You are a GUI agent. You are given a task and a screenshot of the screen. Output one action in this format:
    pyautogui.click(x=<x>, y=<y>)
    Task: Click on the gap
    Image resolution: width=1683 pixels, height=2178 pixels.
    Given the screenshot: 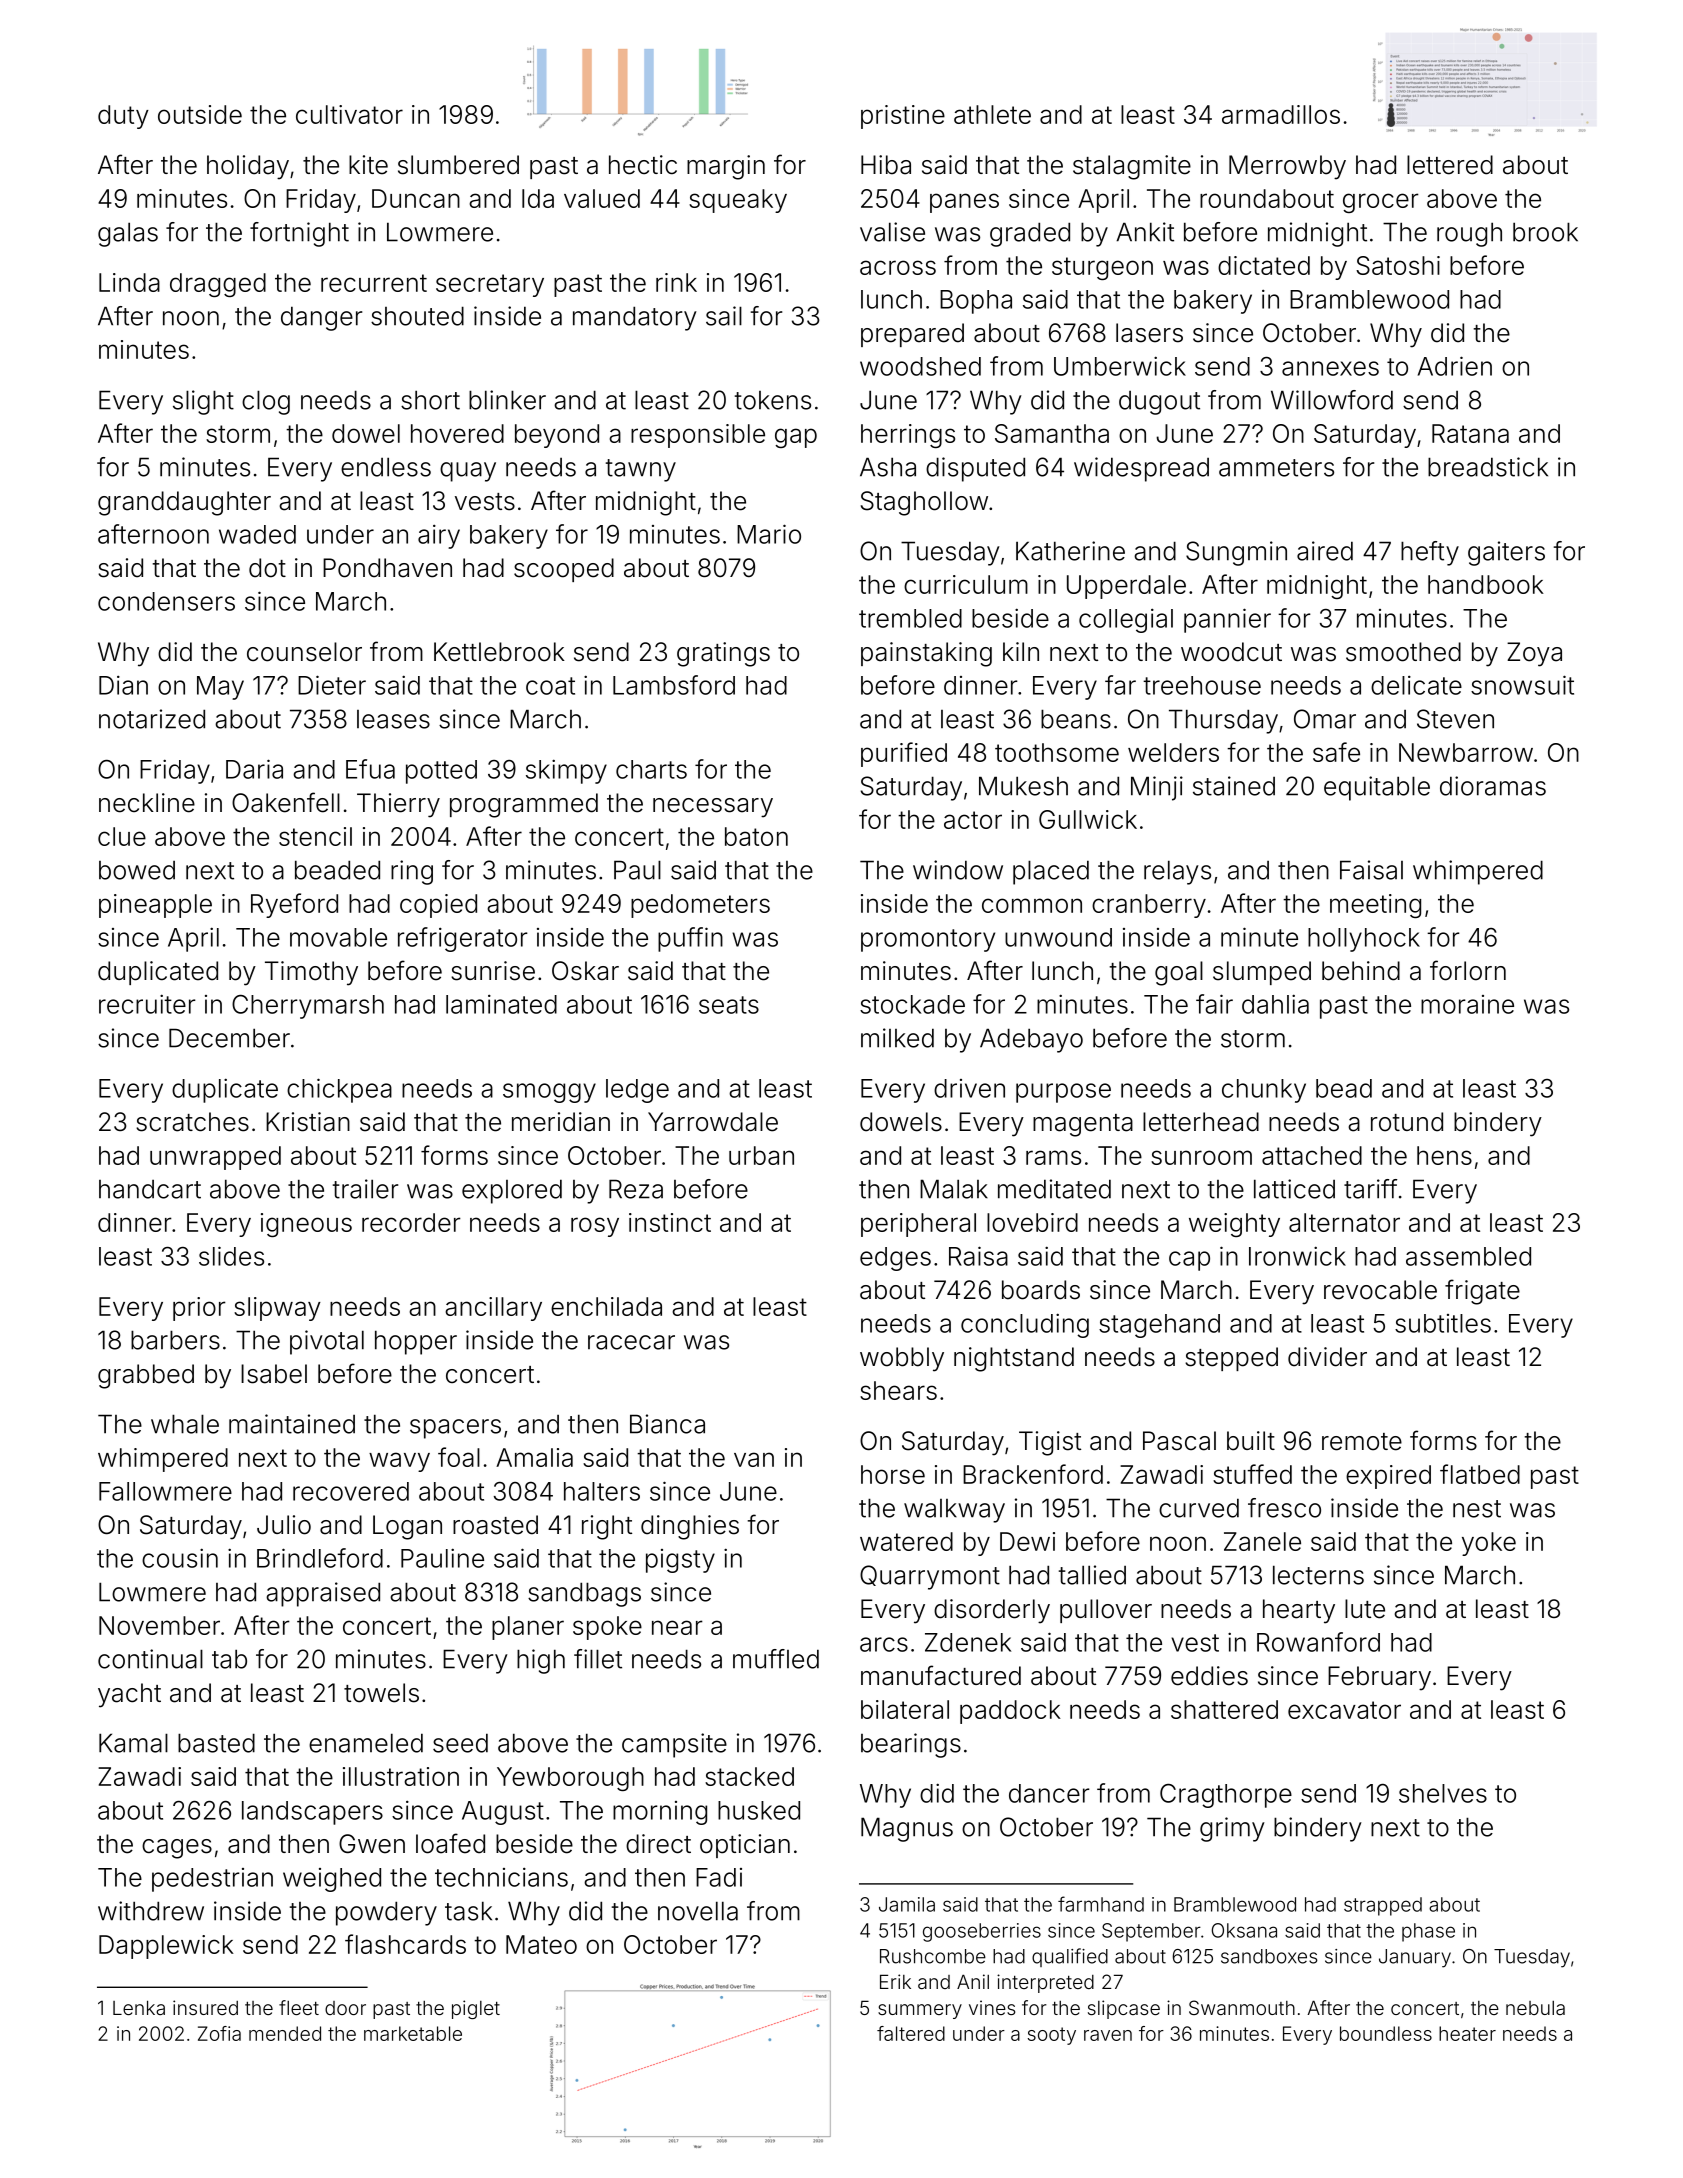 What is the action you would take?
    pyautogui.click(x=796, y=438)
